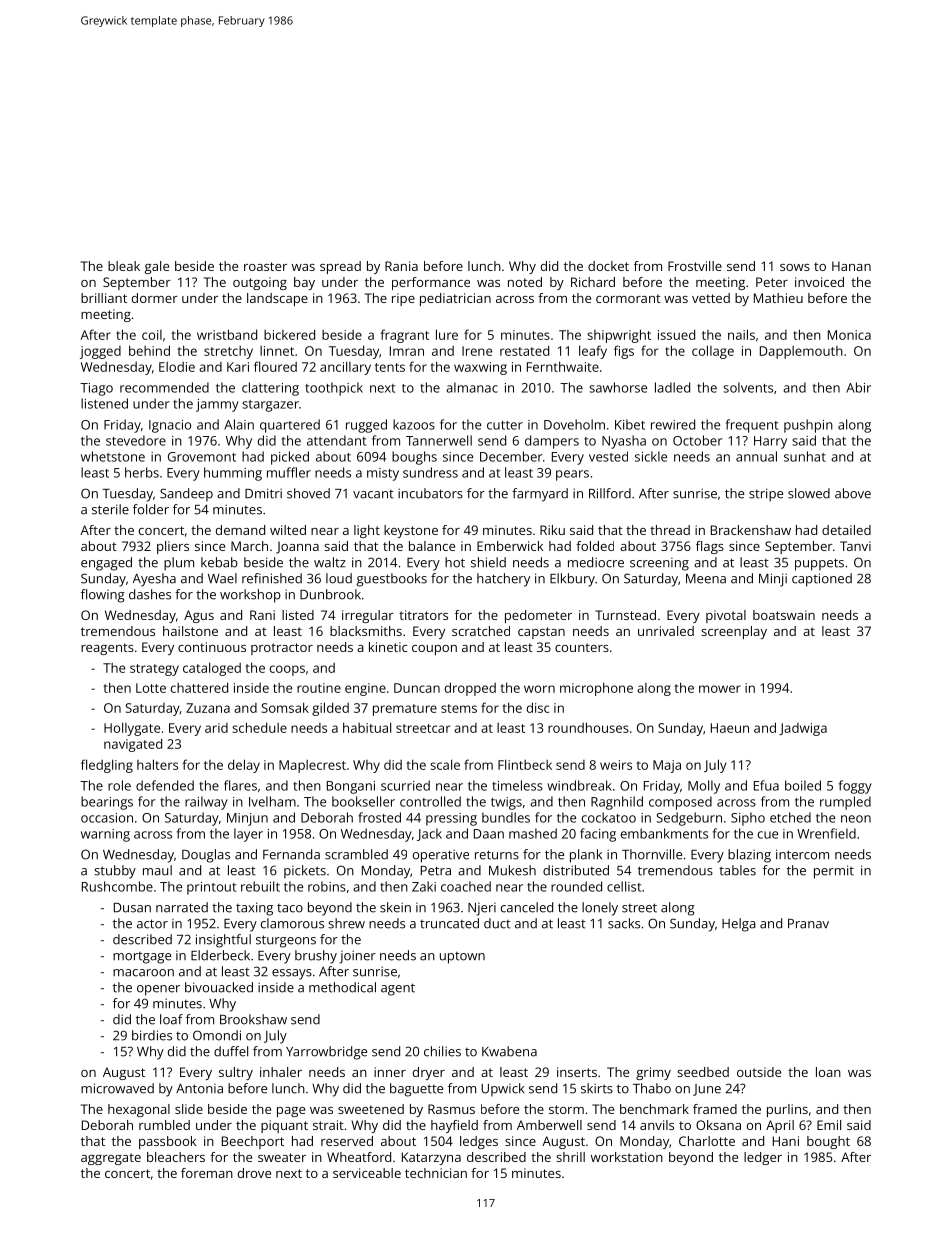  Describe the element at coordinates (763, 1158) in the page. I see `ledger` at that location.
